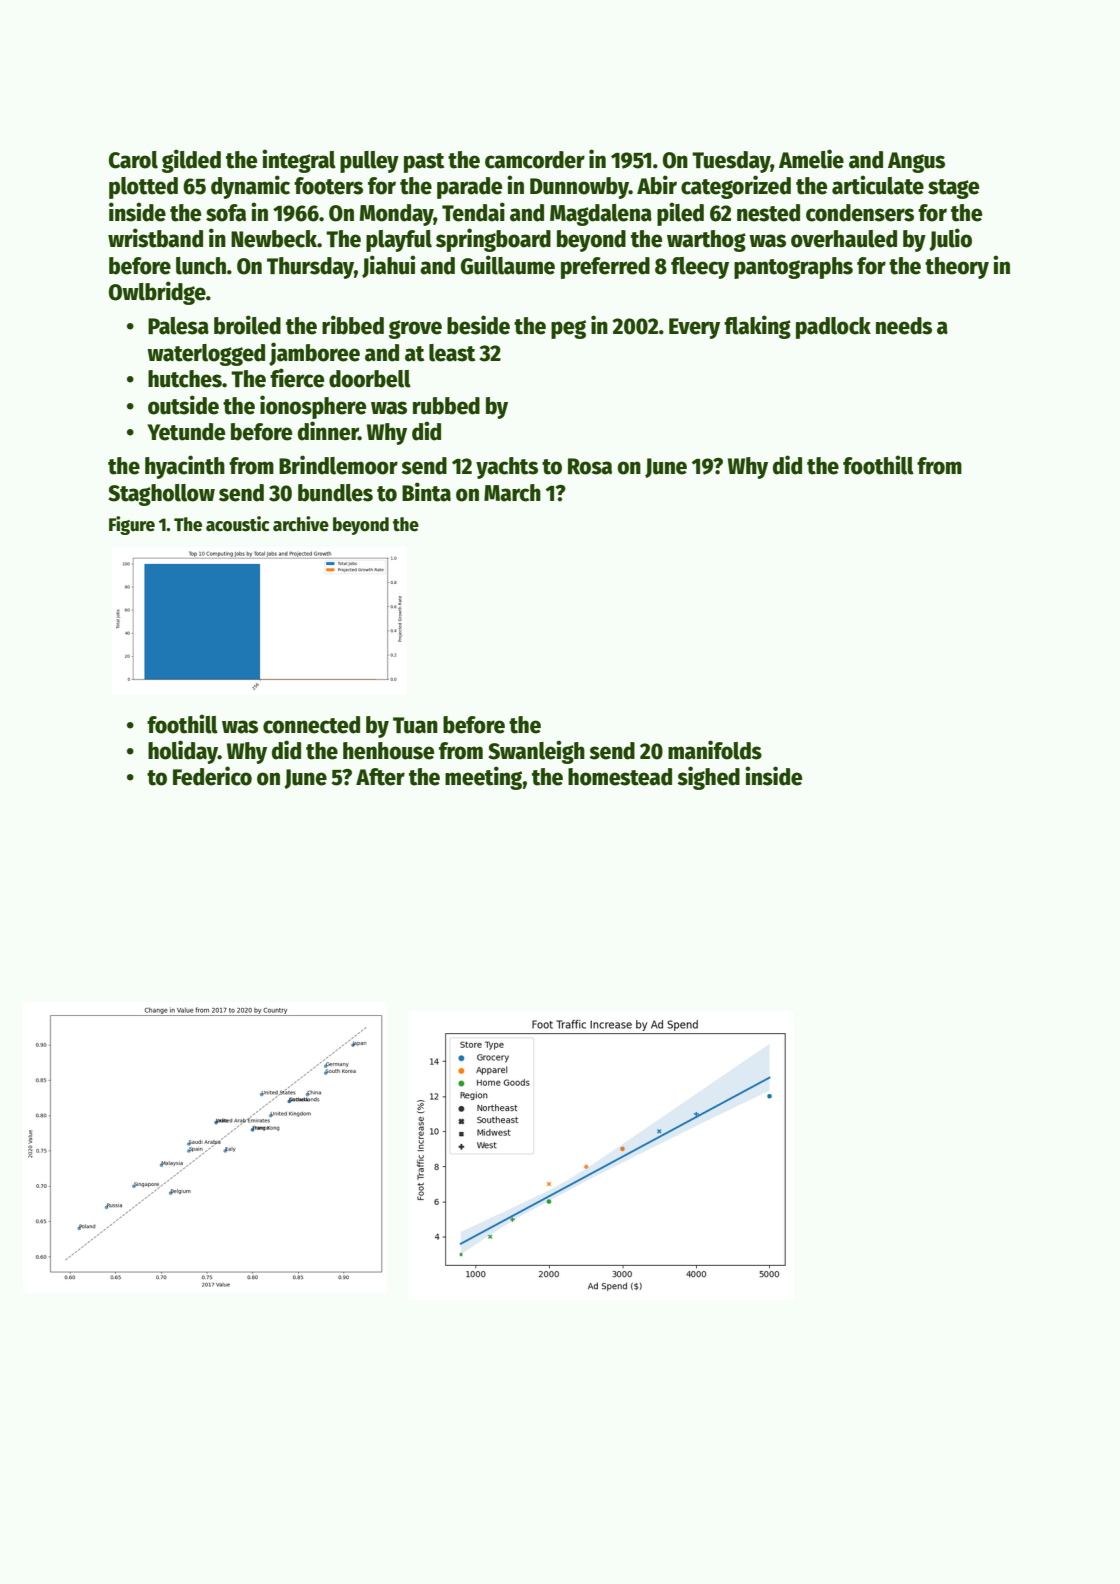 The height and width of the page is (1584, 1120). What do you see at coordinates (186, 432) in the page?
I see `Yetunde` at bounding box center [186, 432].
